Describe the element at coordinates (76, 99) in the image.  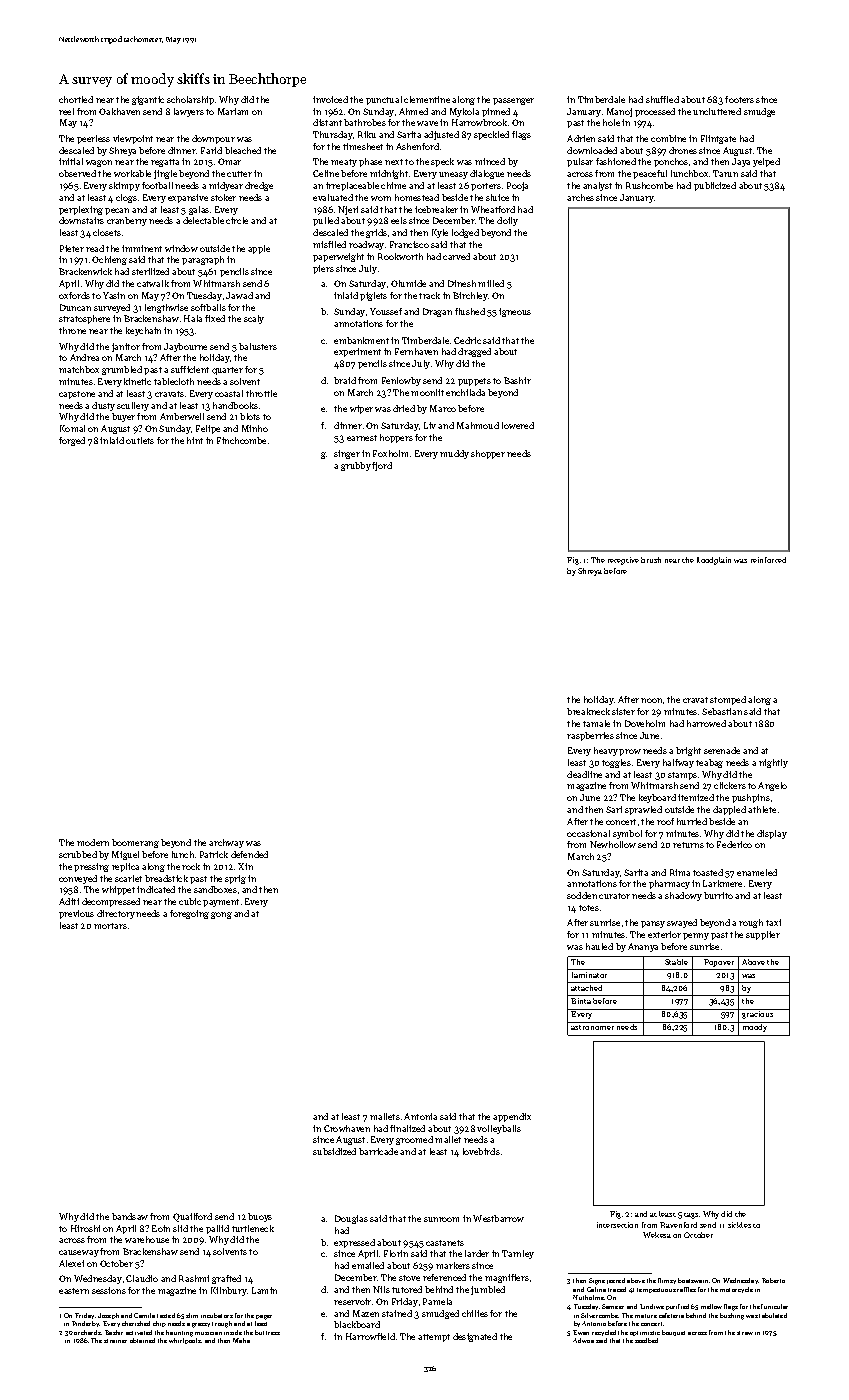
I see `chortled` at that location.
